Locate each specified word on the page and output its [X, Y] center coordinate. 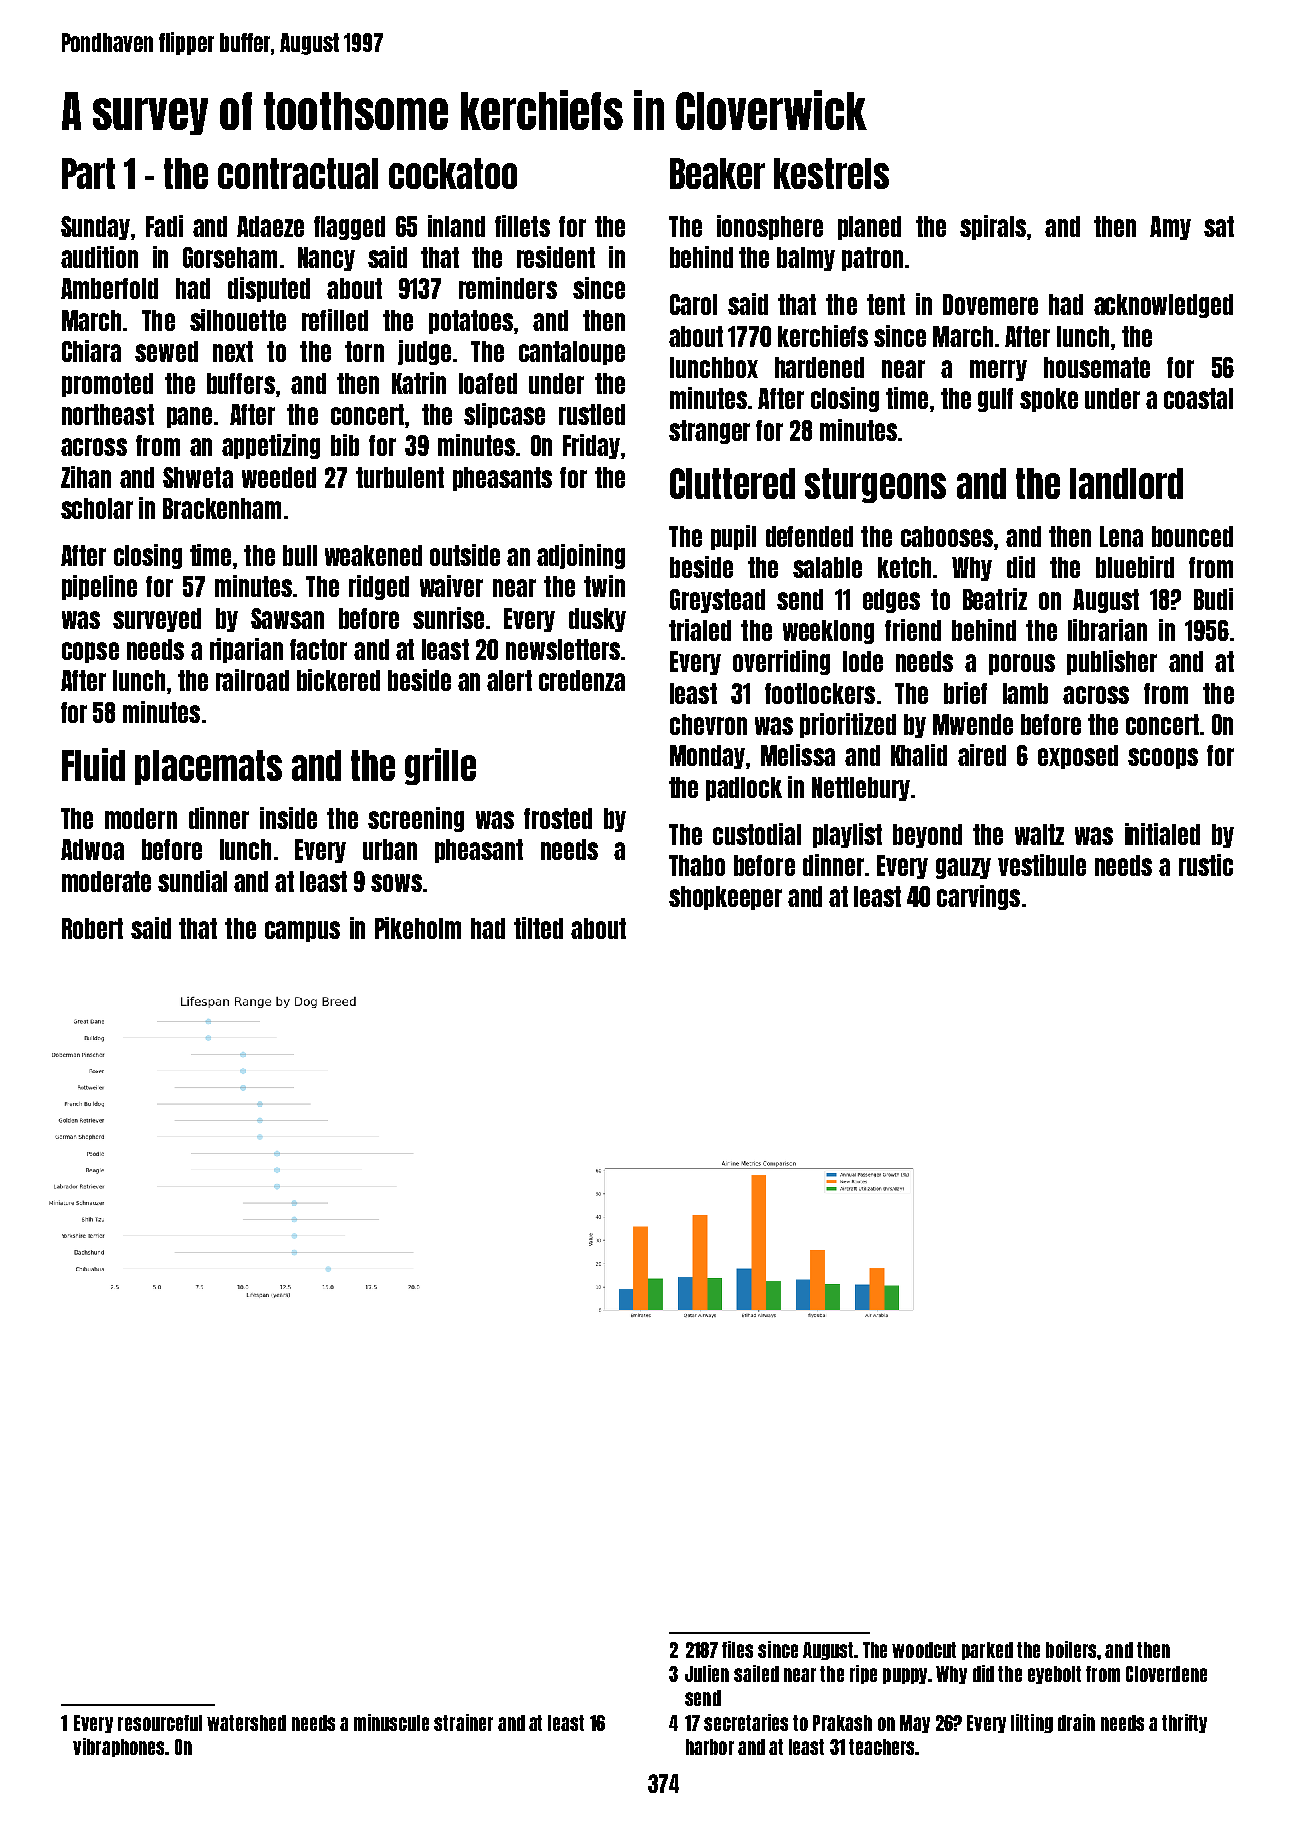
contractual [298, 173]
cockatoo [453, 173]
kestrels [831, 173]
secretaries [746, 1722]
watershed [246, 1723]
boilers [1071, 1649]
